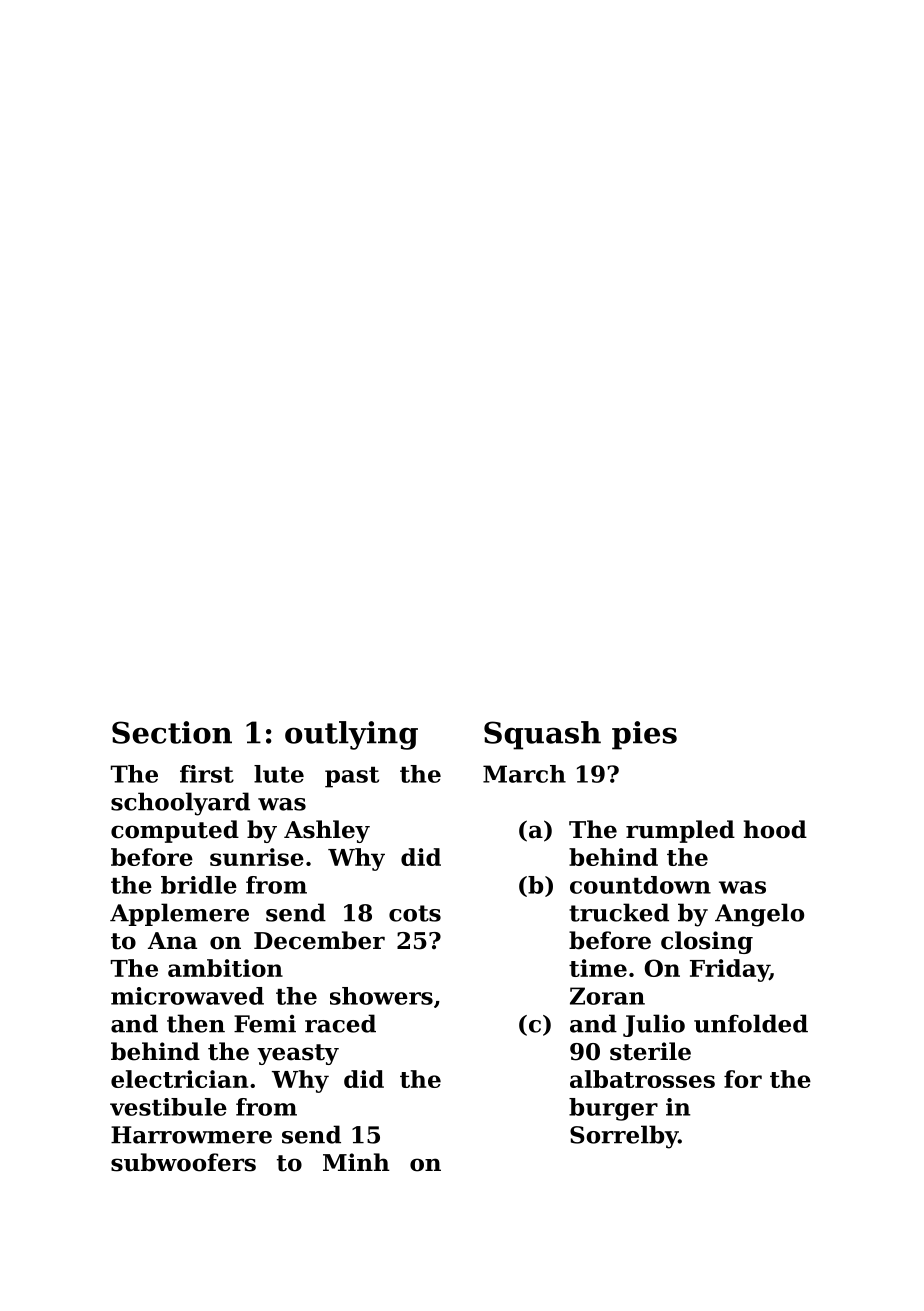 This screenshot has width=924, height=1311. Describe the element at coordinates (775, 829) in the screenshot. I see `hood` at that location.
